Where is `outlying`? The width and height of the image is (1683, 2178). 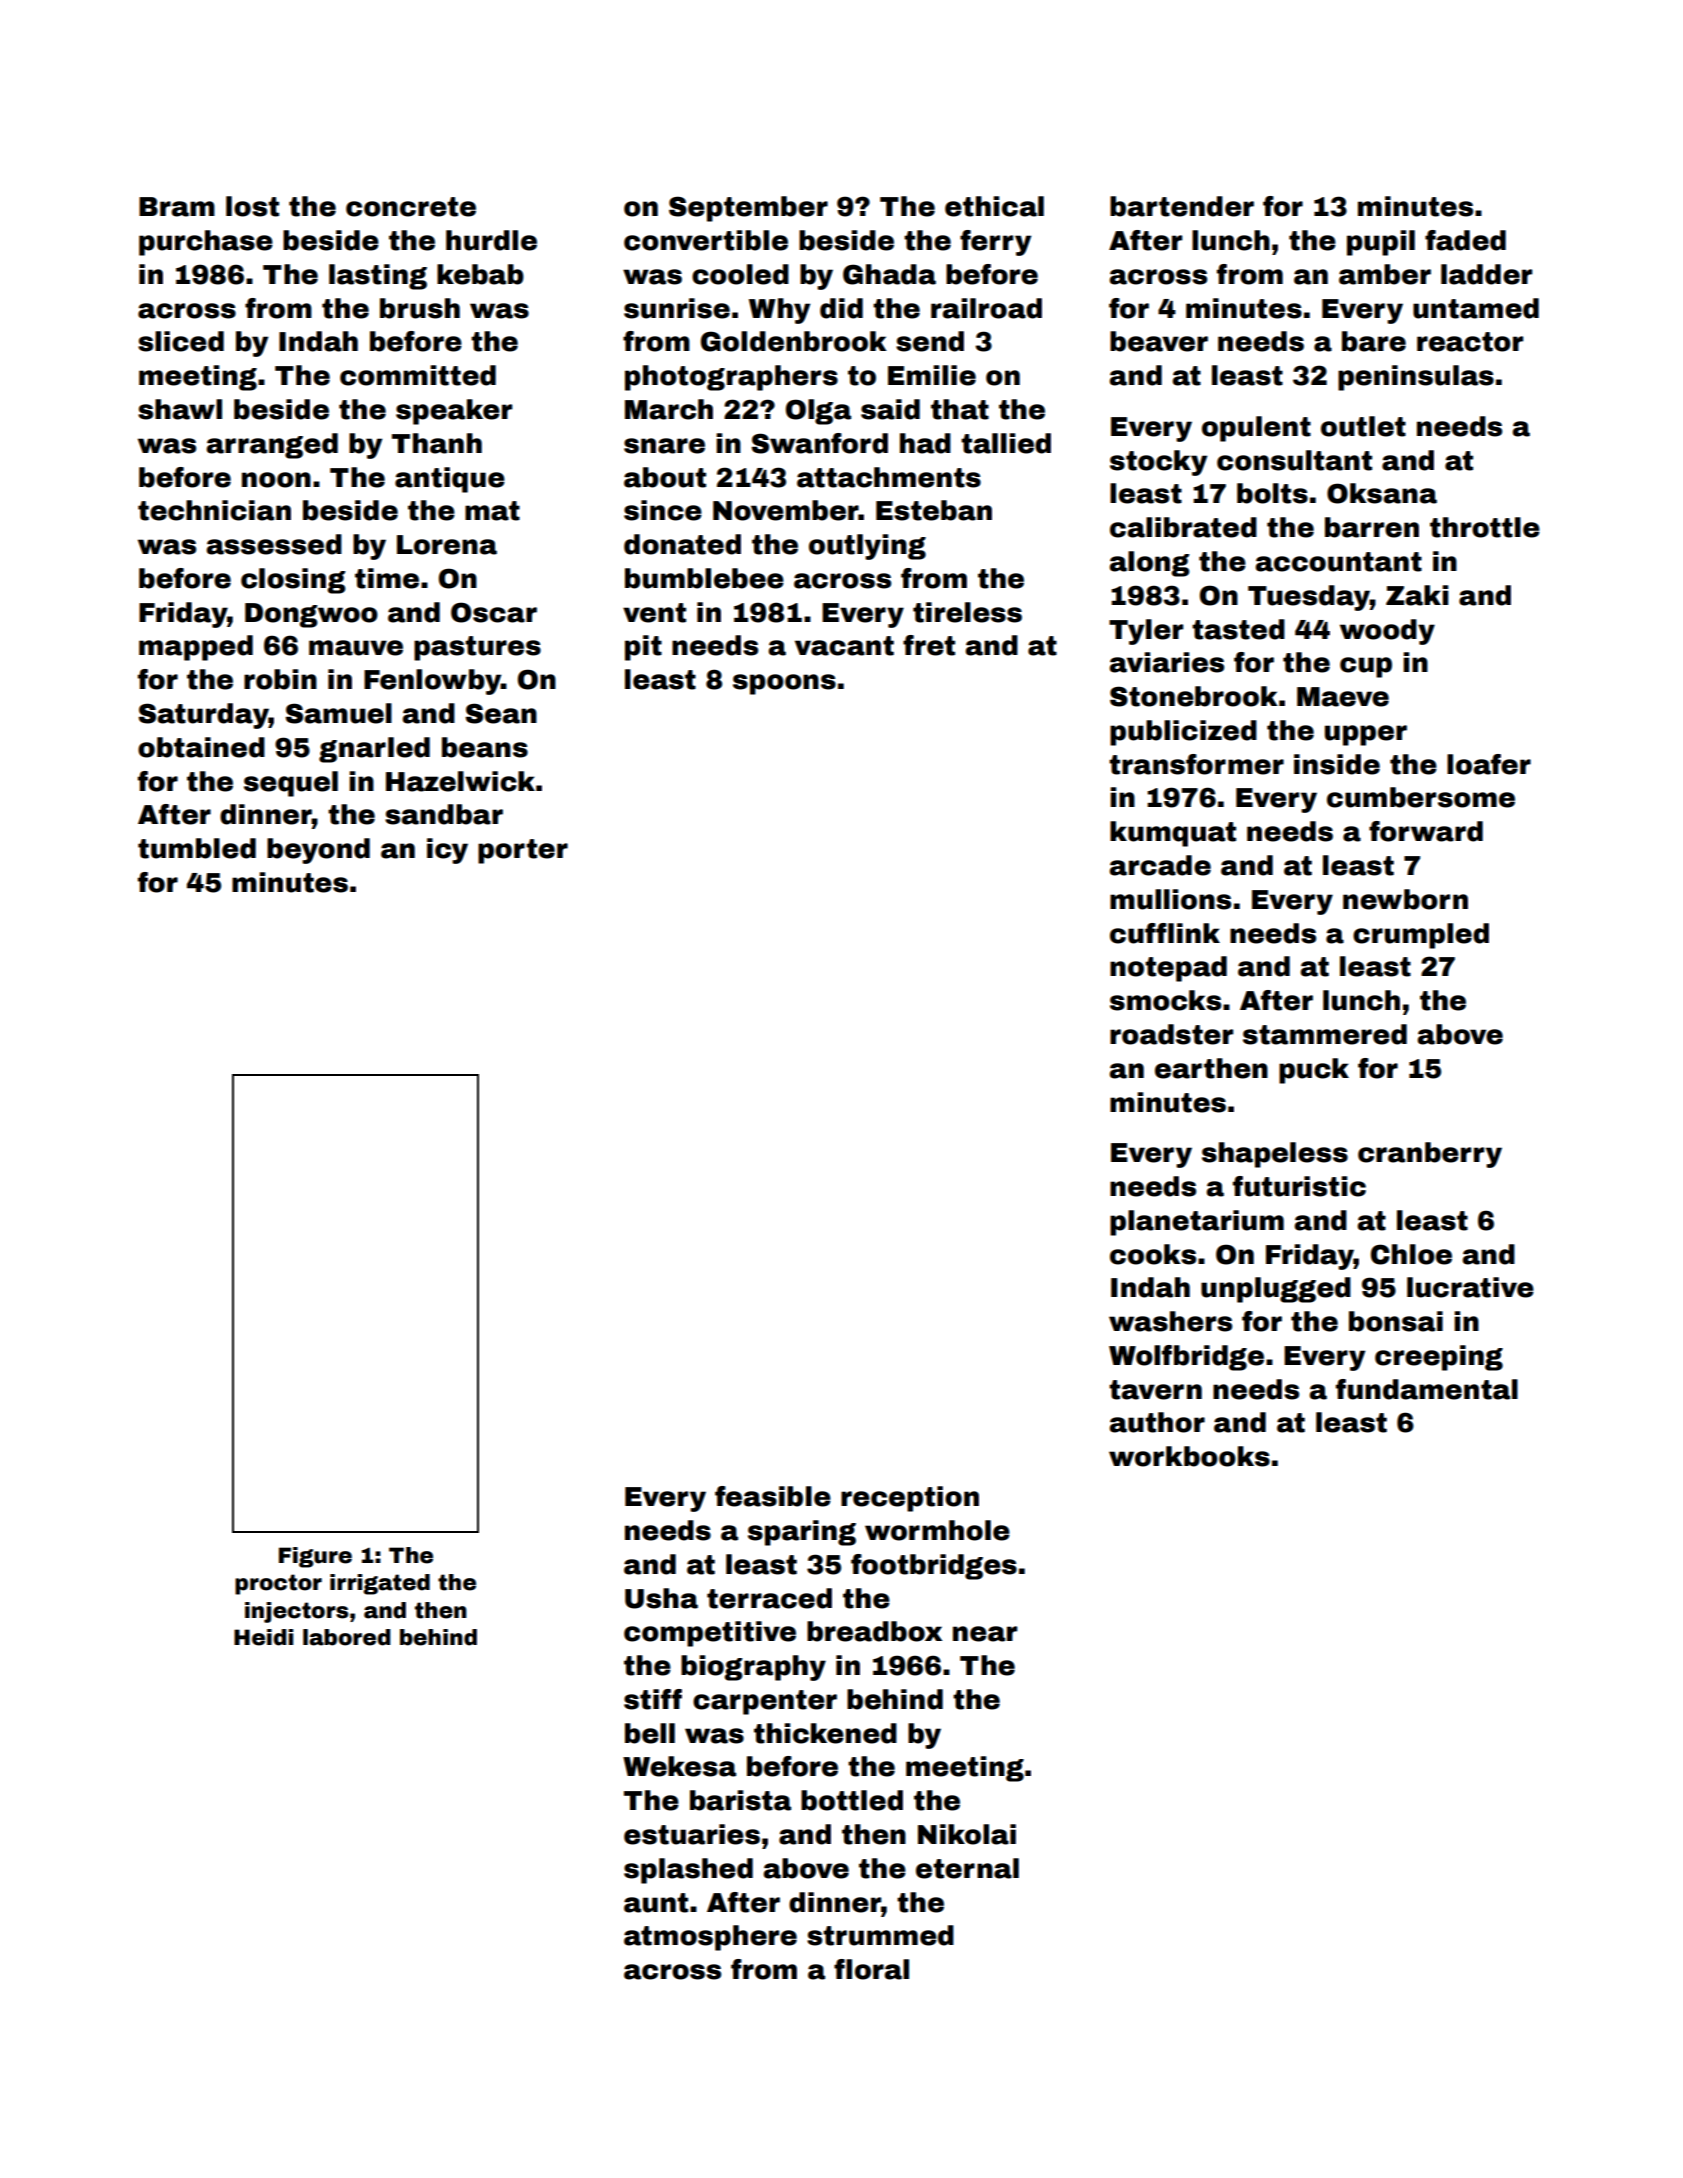 outlying is located at coordinates (867, 547).
